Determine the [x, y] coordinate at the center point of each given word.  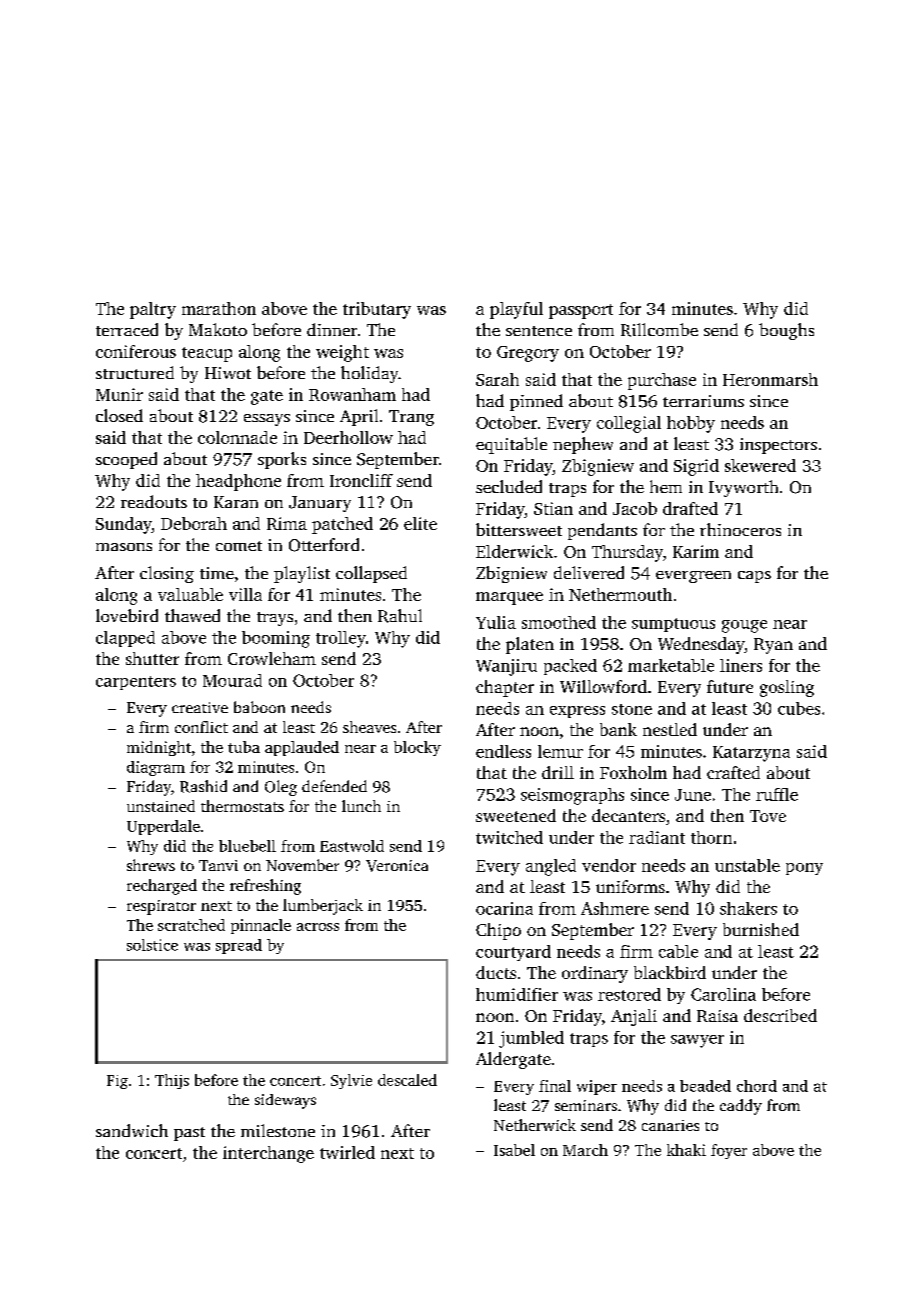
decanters [628, 815]
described [780, 1015]
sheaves [369, 727]
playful [516, 310]
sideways [285, 1101]
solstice [152, 945]
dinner [332, 329]
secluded [509, 486]
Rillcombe [659, 330]
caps [754, 577]
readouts [154, 501]
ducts [496, 972]
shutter [152, 658]
